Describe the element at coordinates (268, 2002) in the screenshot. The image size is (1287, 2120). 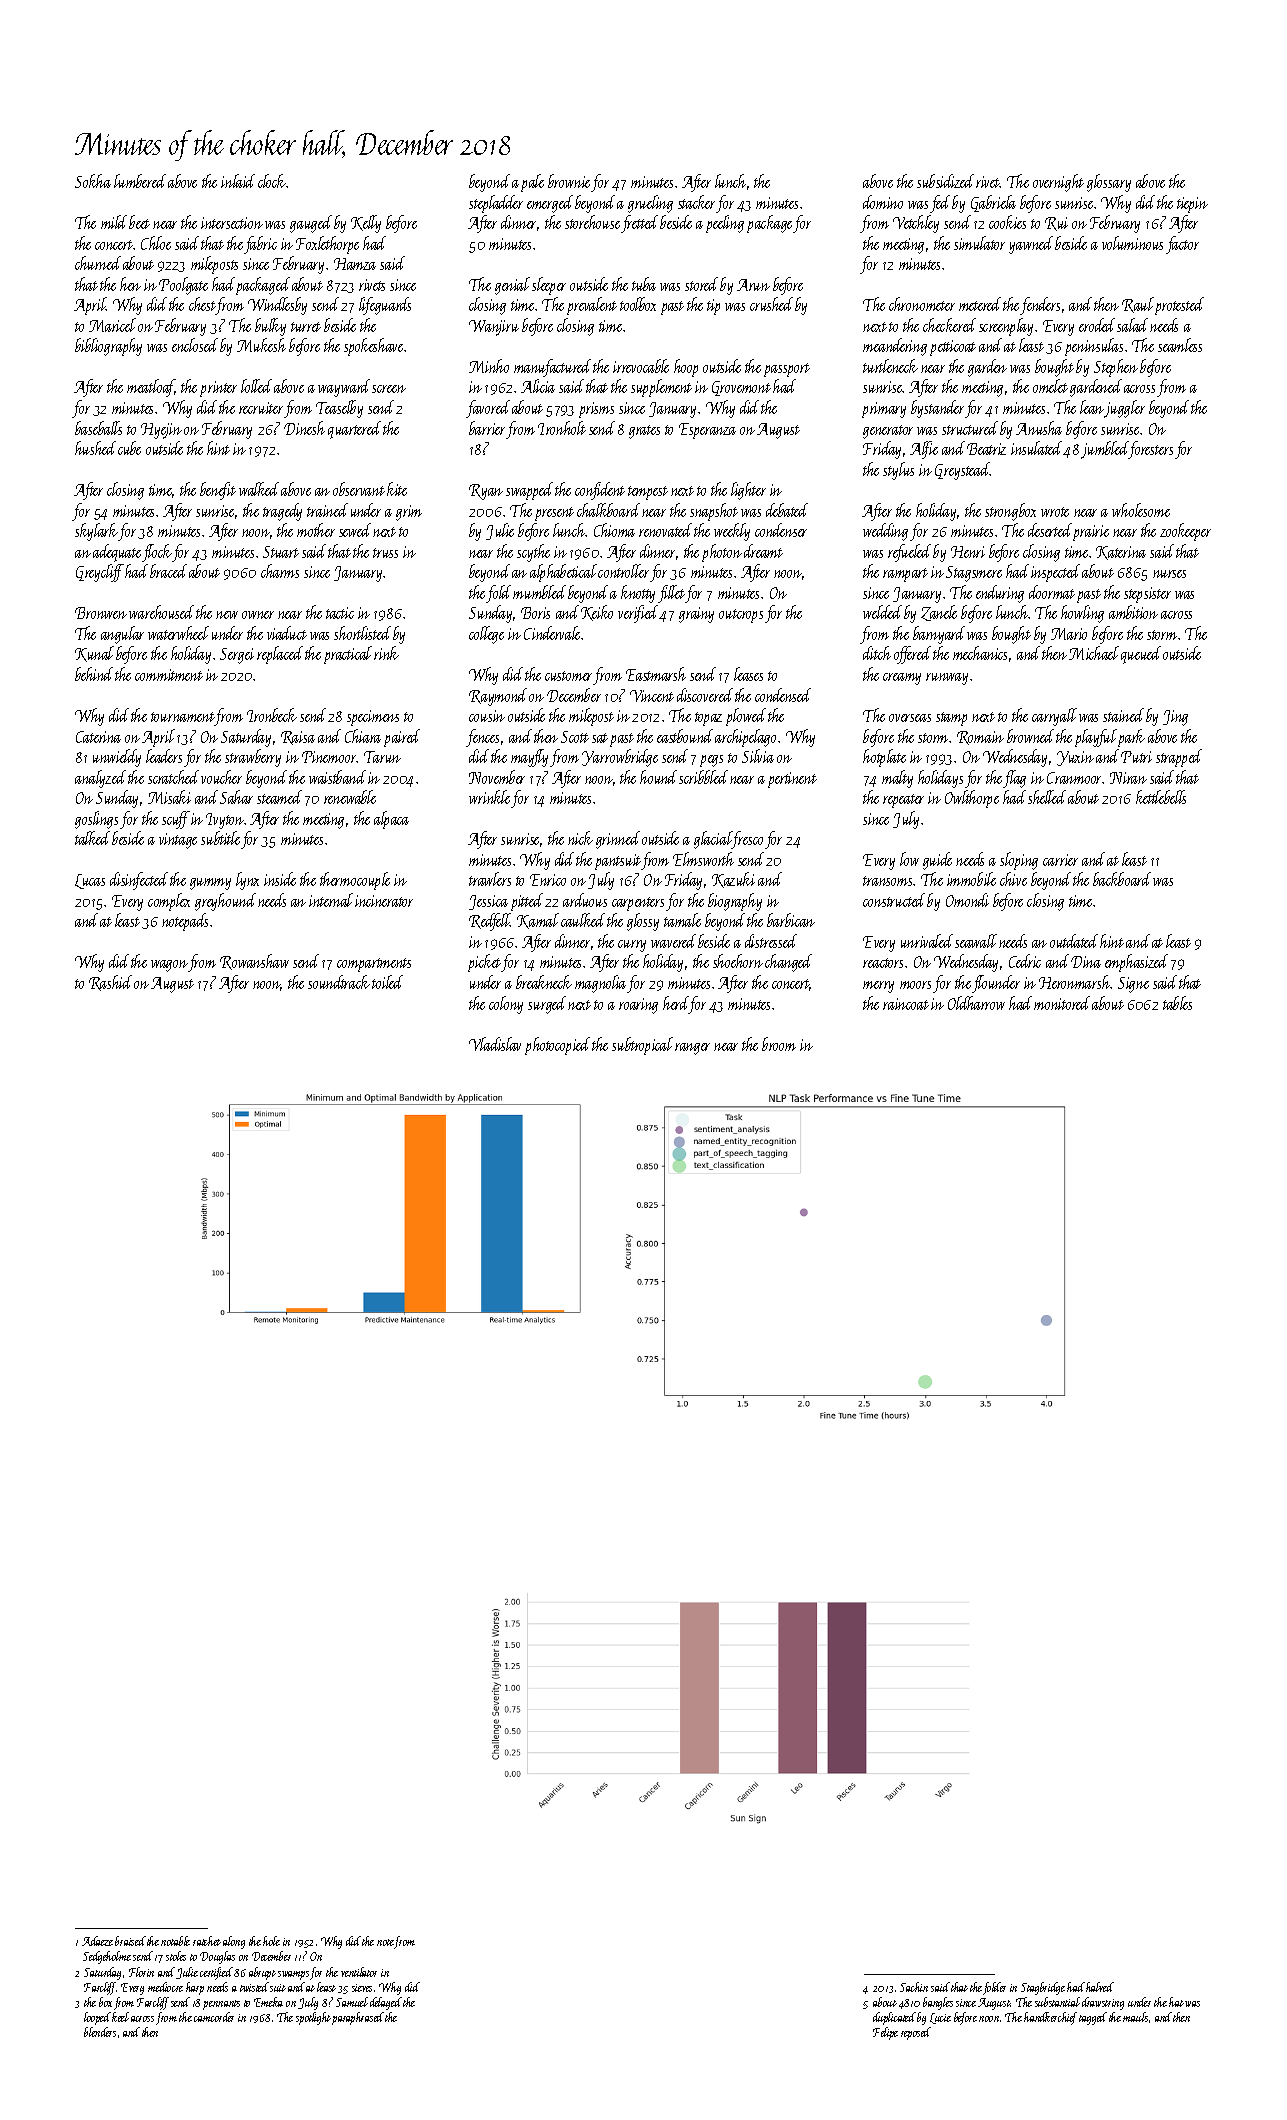
I see `Emeka` at that location.
